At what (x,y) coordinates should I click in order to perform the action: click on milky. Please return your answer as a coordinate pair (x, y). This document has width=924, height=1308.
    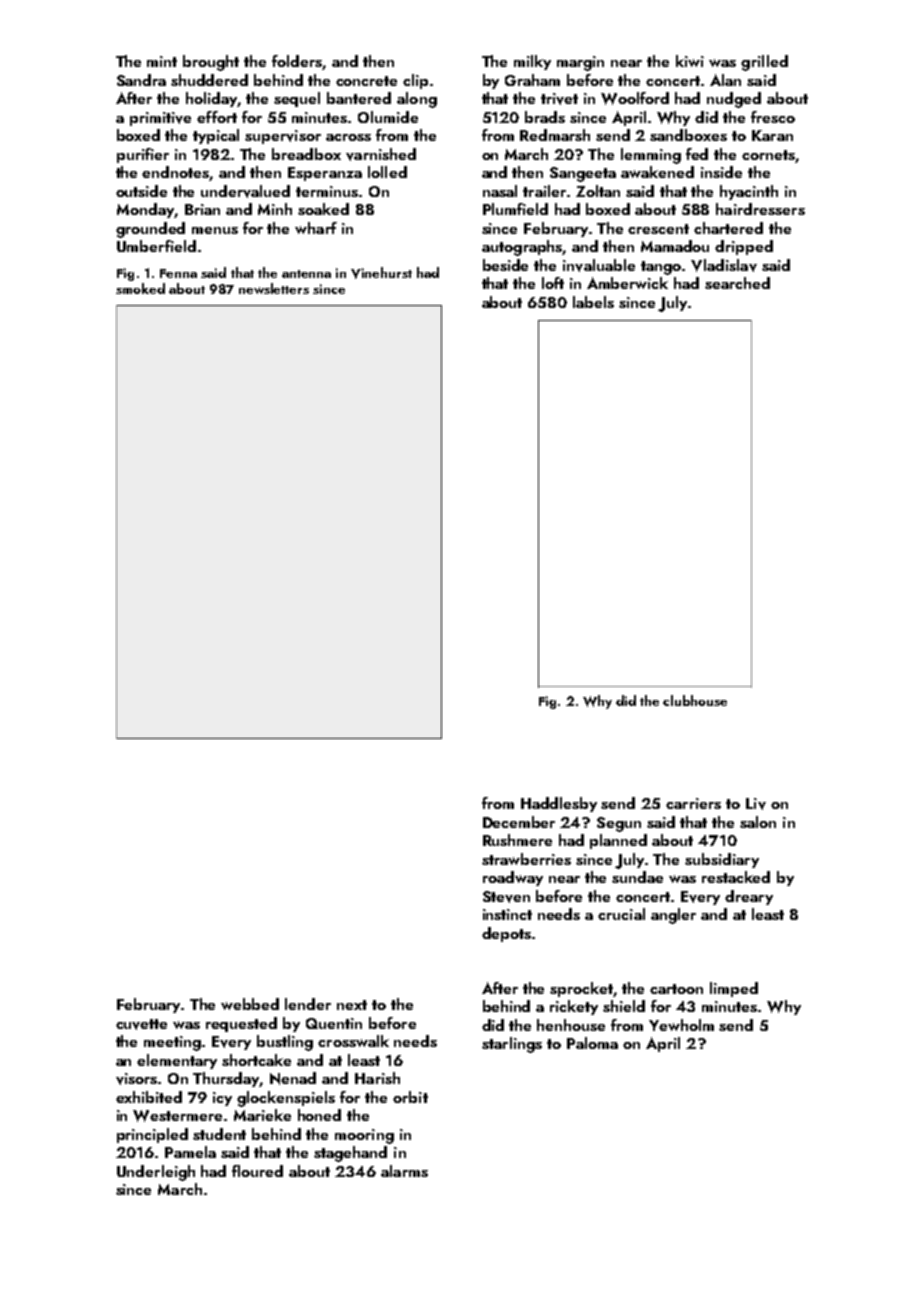
    Looking at the image, I should click on (532, 62).
